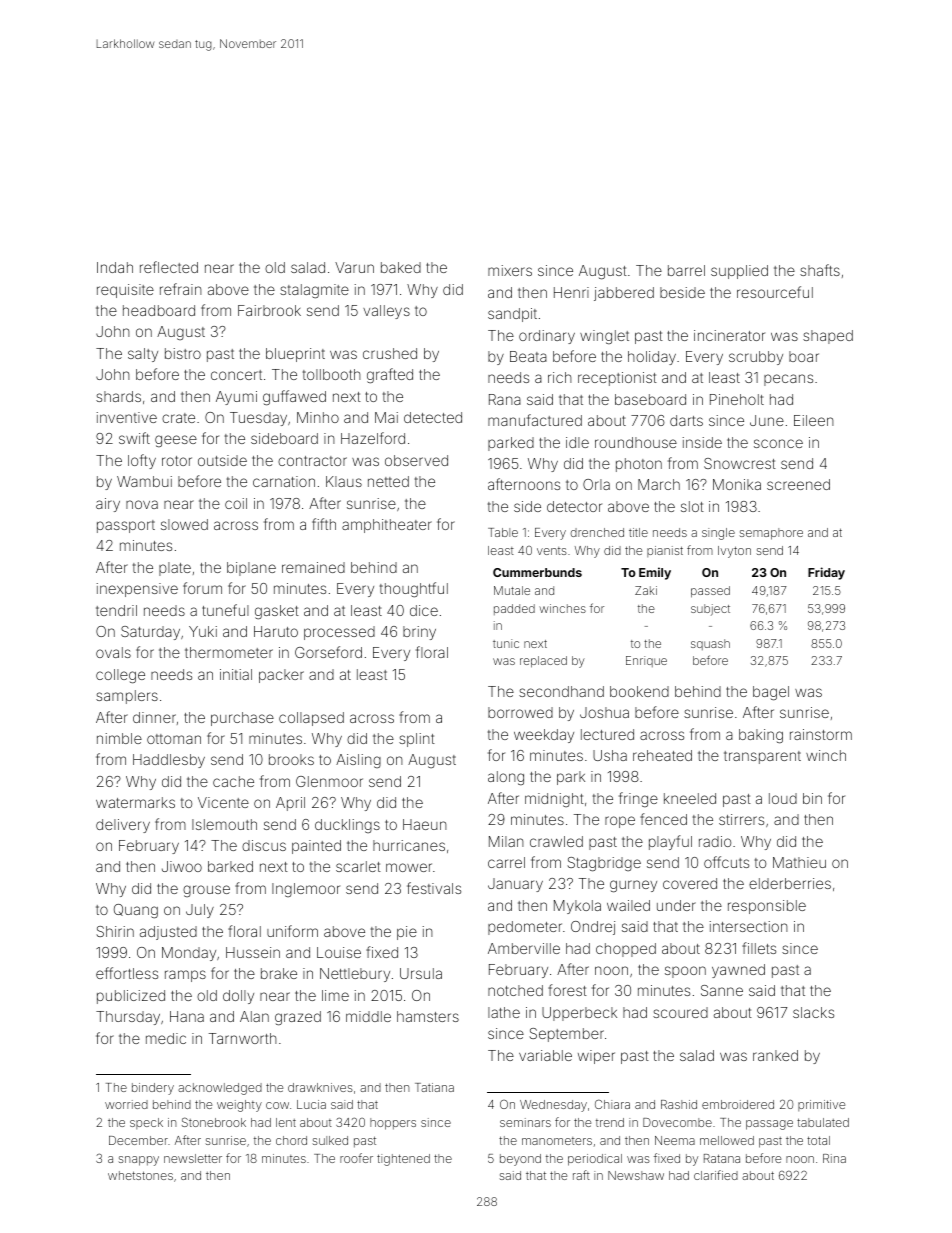  What do you see at coordinates (520, 1160) in the screenshot?
I see `beyond` at bounding box center [520, 1160].
